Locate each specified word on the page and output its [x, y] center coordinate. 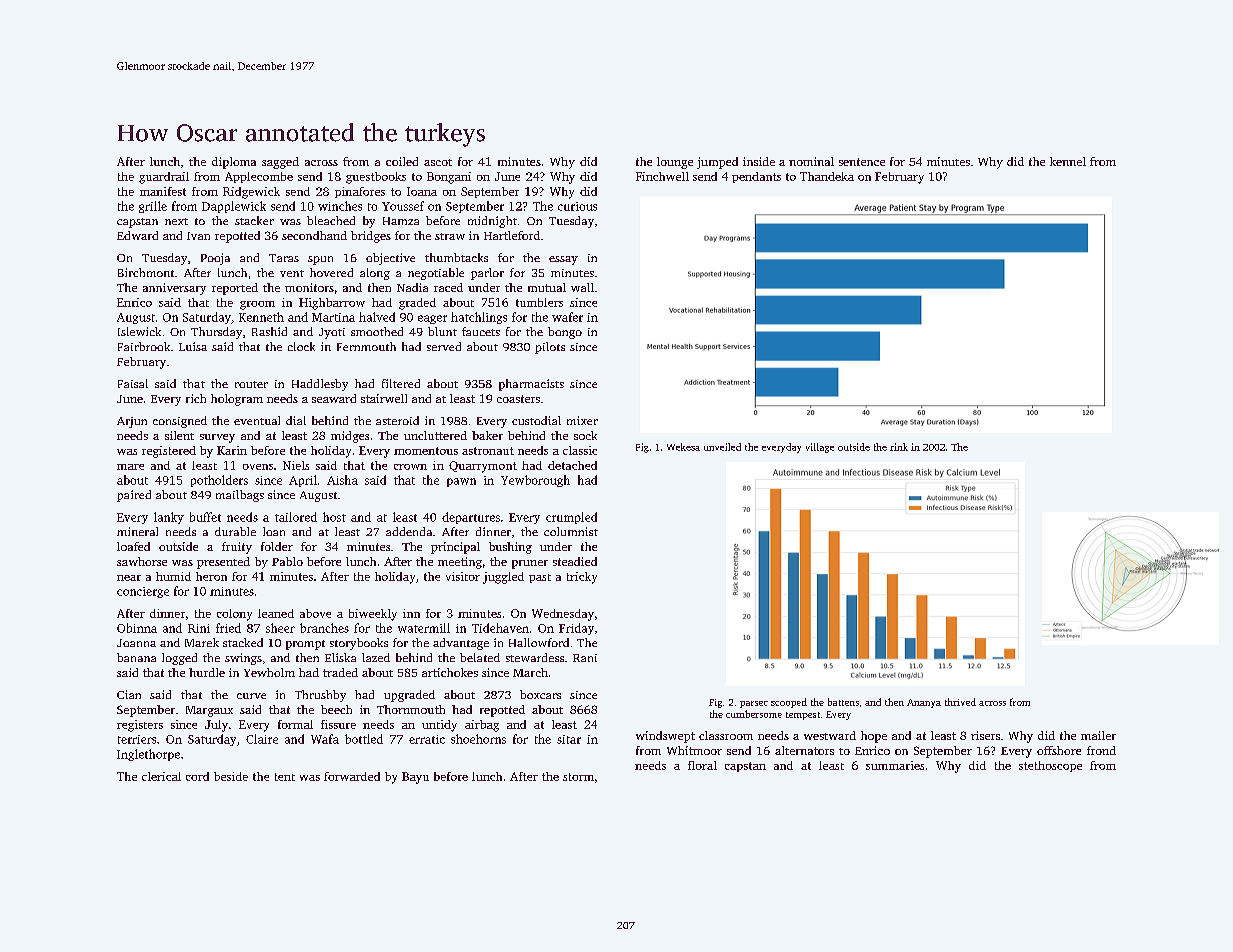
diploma [234, 163]
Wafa [325, 739]
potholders [219, 481]
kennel [1068, 161]
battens [843, 702]
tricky [582, 578]
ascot [438, 162]
